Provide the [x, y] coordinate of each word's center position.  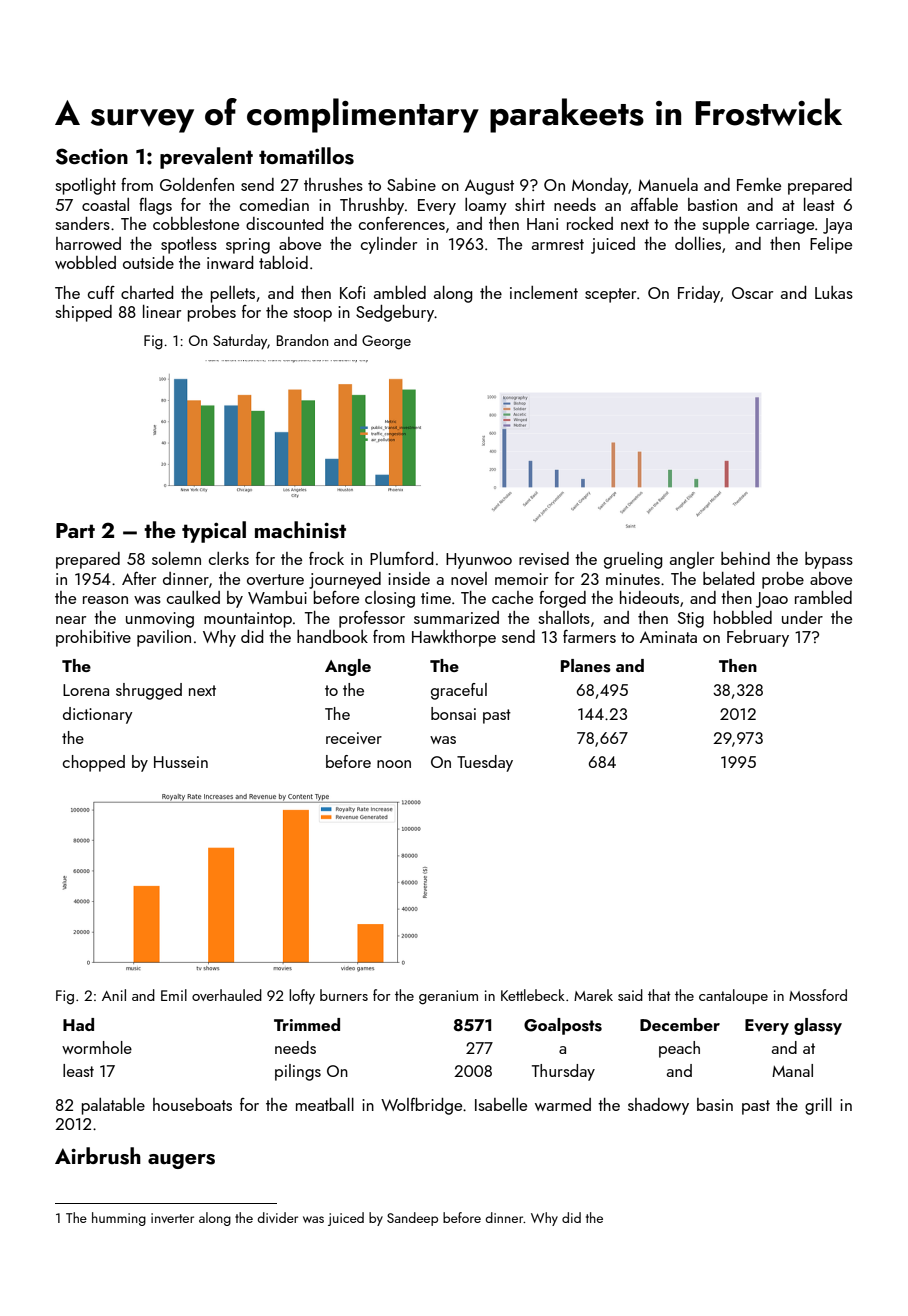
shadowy [658, 1106]
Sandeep [412, 1219]
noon [394, 764]
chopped [94, 763]
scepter [610, 295]
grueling [633, 560]
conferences [402, 223]
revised [544, 558]
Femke [759, 184]
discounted [285, 223]
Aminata [668, 637]
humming [119, 1219]
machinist [300, 530]
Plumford [402, 558]
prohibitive [93, 638]
